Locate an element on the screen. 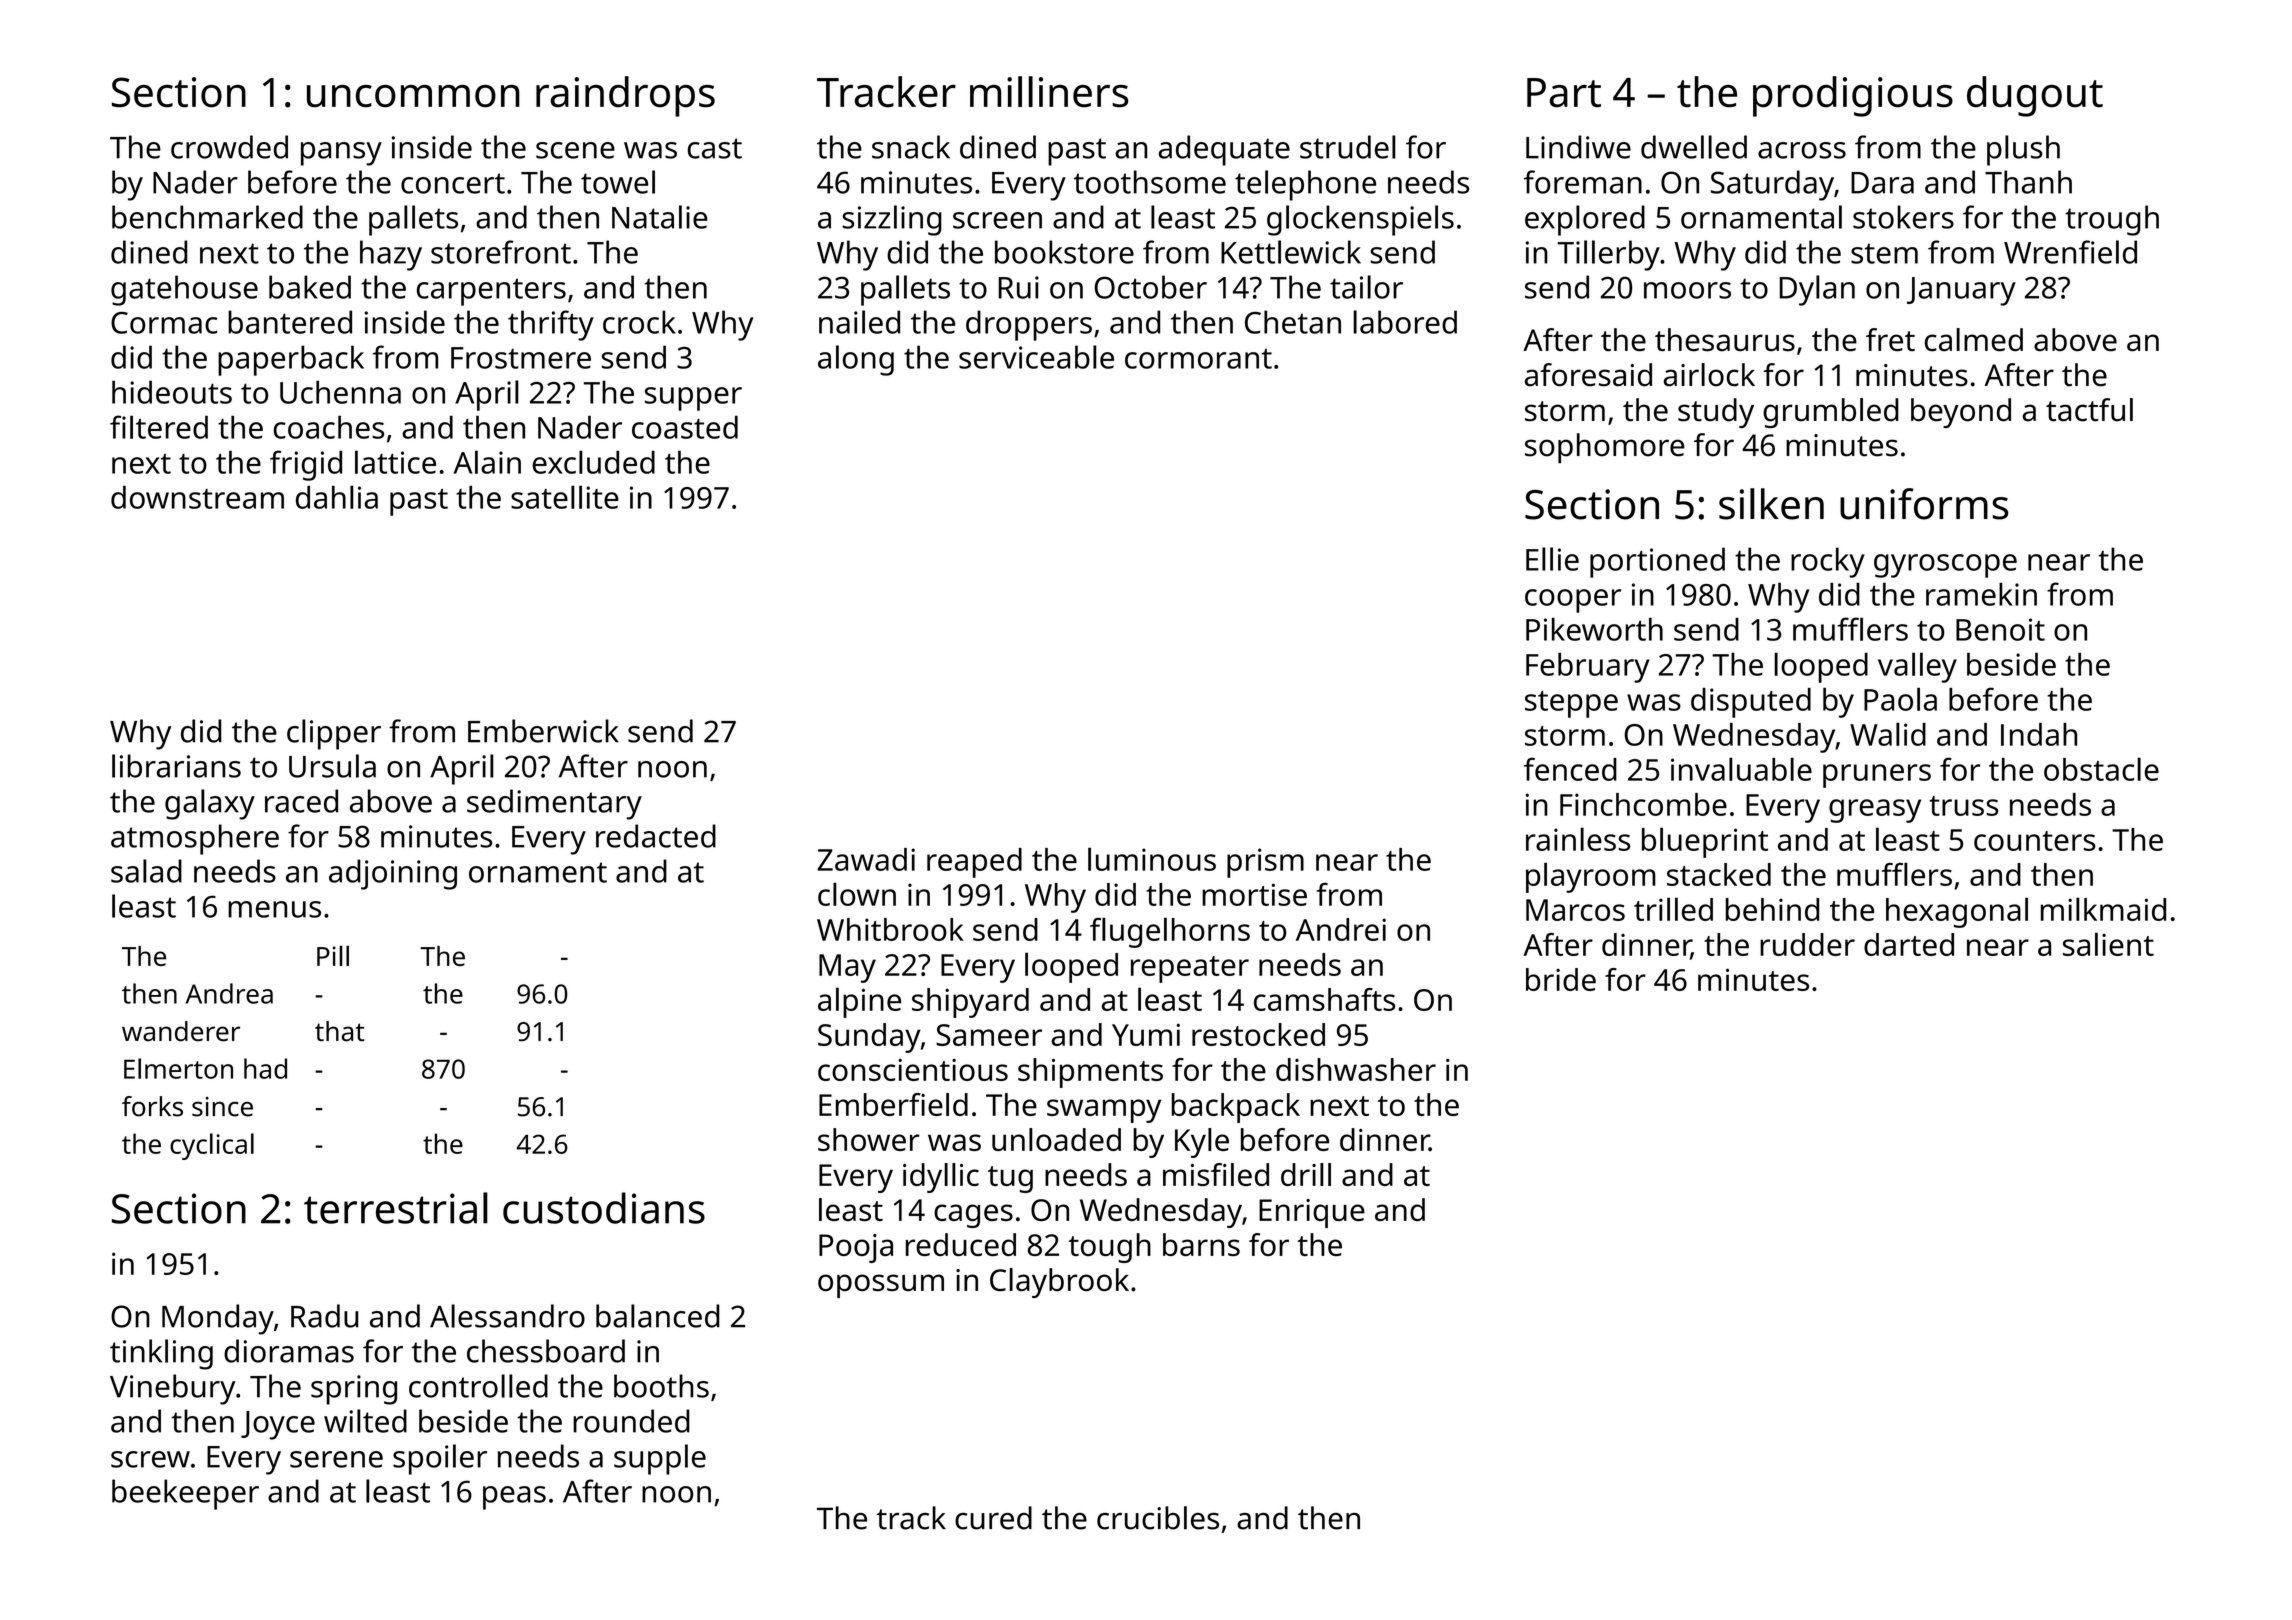 The image size is (2292, 1620). aforesaid is located at coordinates (1588, 375).
